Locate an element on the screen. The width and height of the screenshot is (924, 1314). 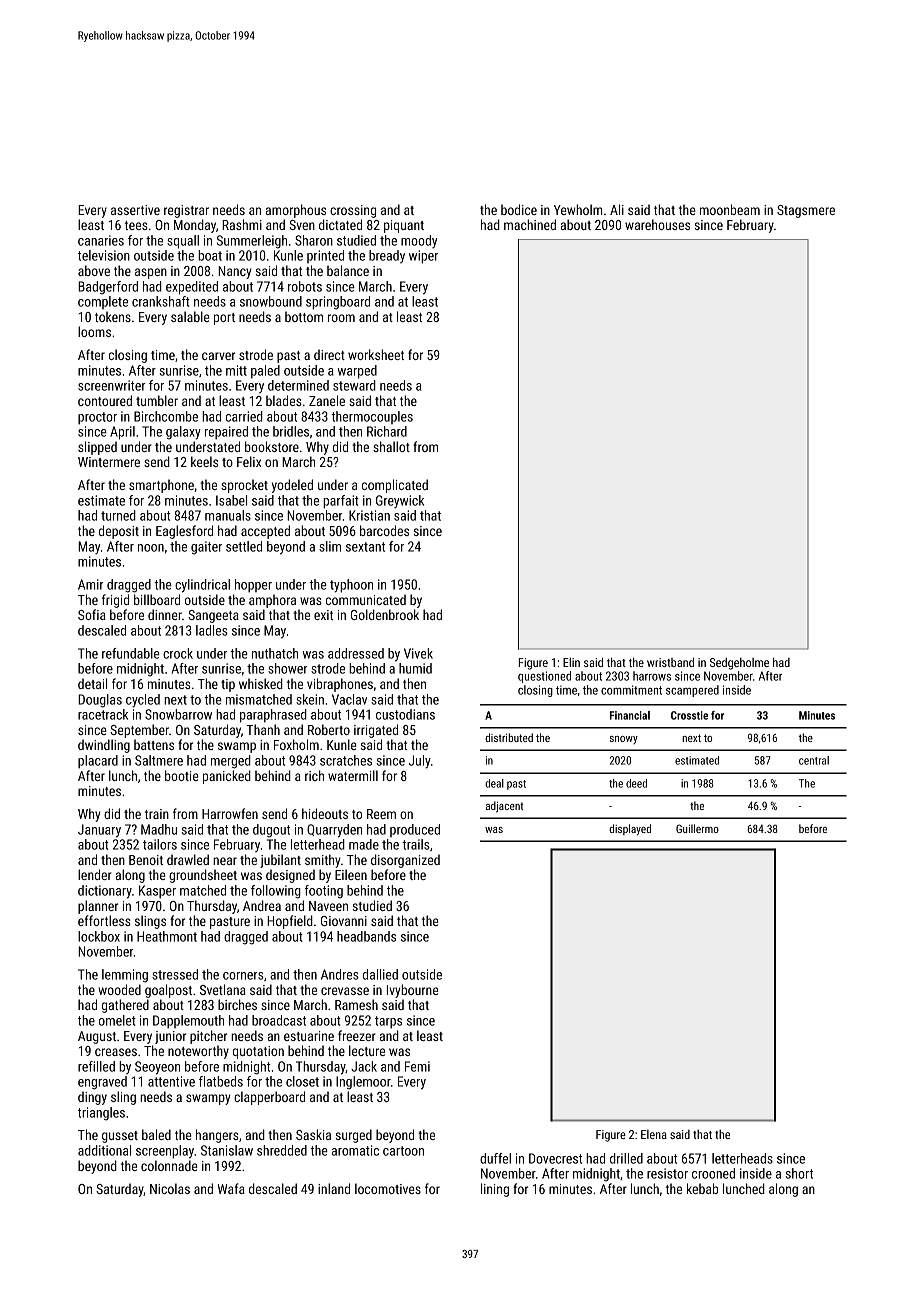
lockbox is located at coordinates (99, 936).
